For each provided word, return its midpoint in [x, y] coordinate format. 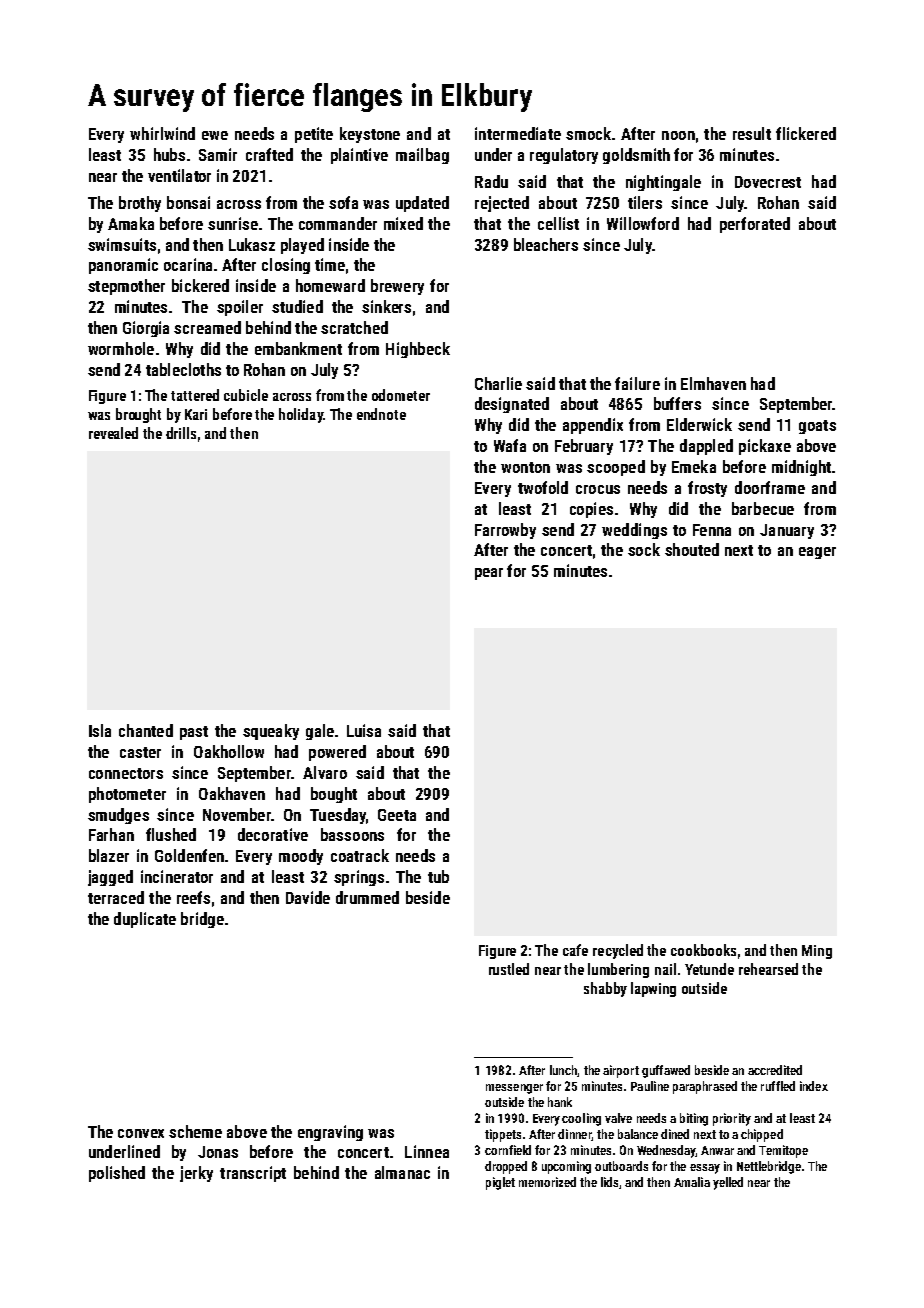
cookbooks [703, 950]
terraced [116, 897]
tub [438, 876]
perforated [755, 225]
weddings [634, 531]
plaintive [359, 156]
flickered [806, 133]
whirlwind [162, 133]
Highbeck [418, 350]
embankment [298, 348]
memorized [547, 1182]
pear [489, 574]
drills [181, 433]
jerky [196, 1174]
